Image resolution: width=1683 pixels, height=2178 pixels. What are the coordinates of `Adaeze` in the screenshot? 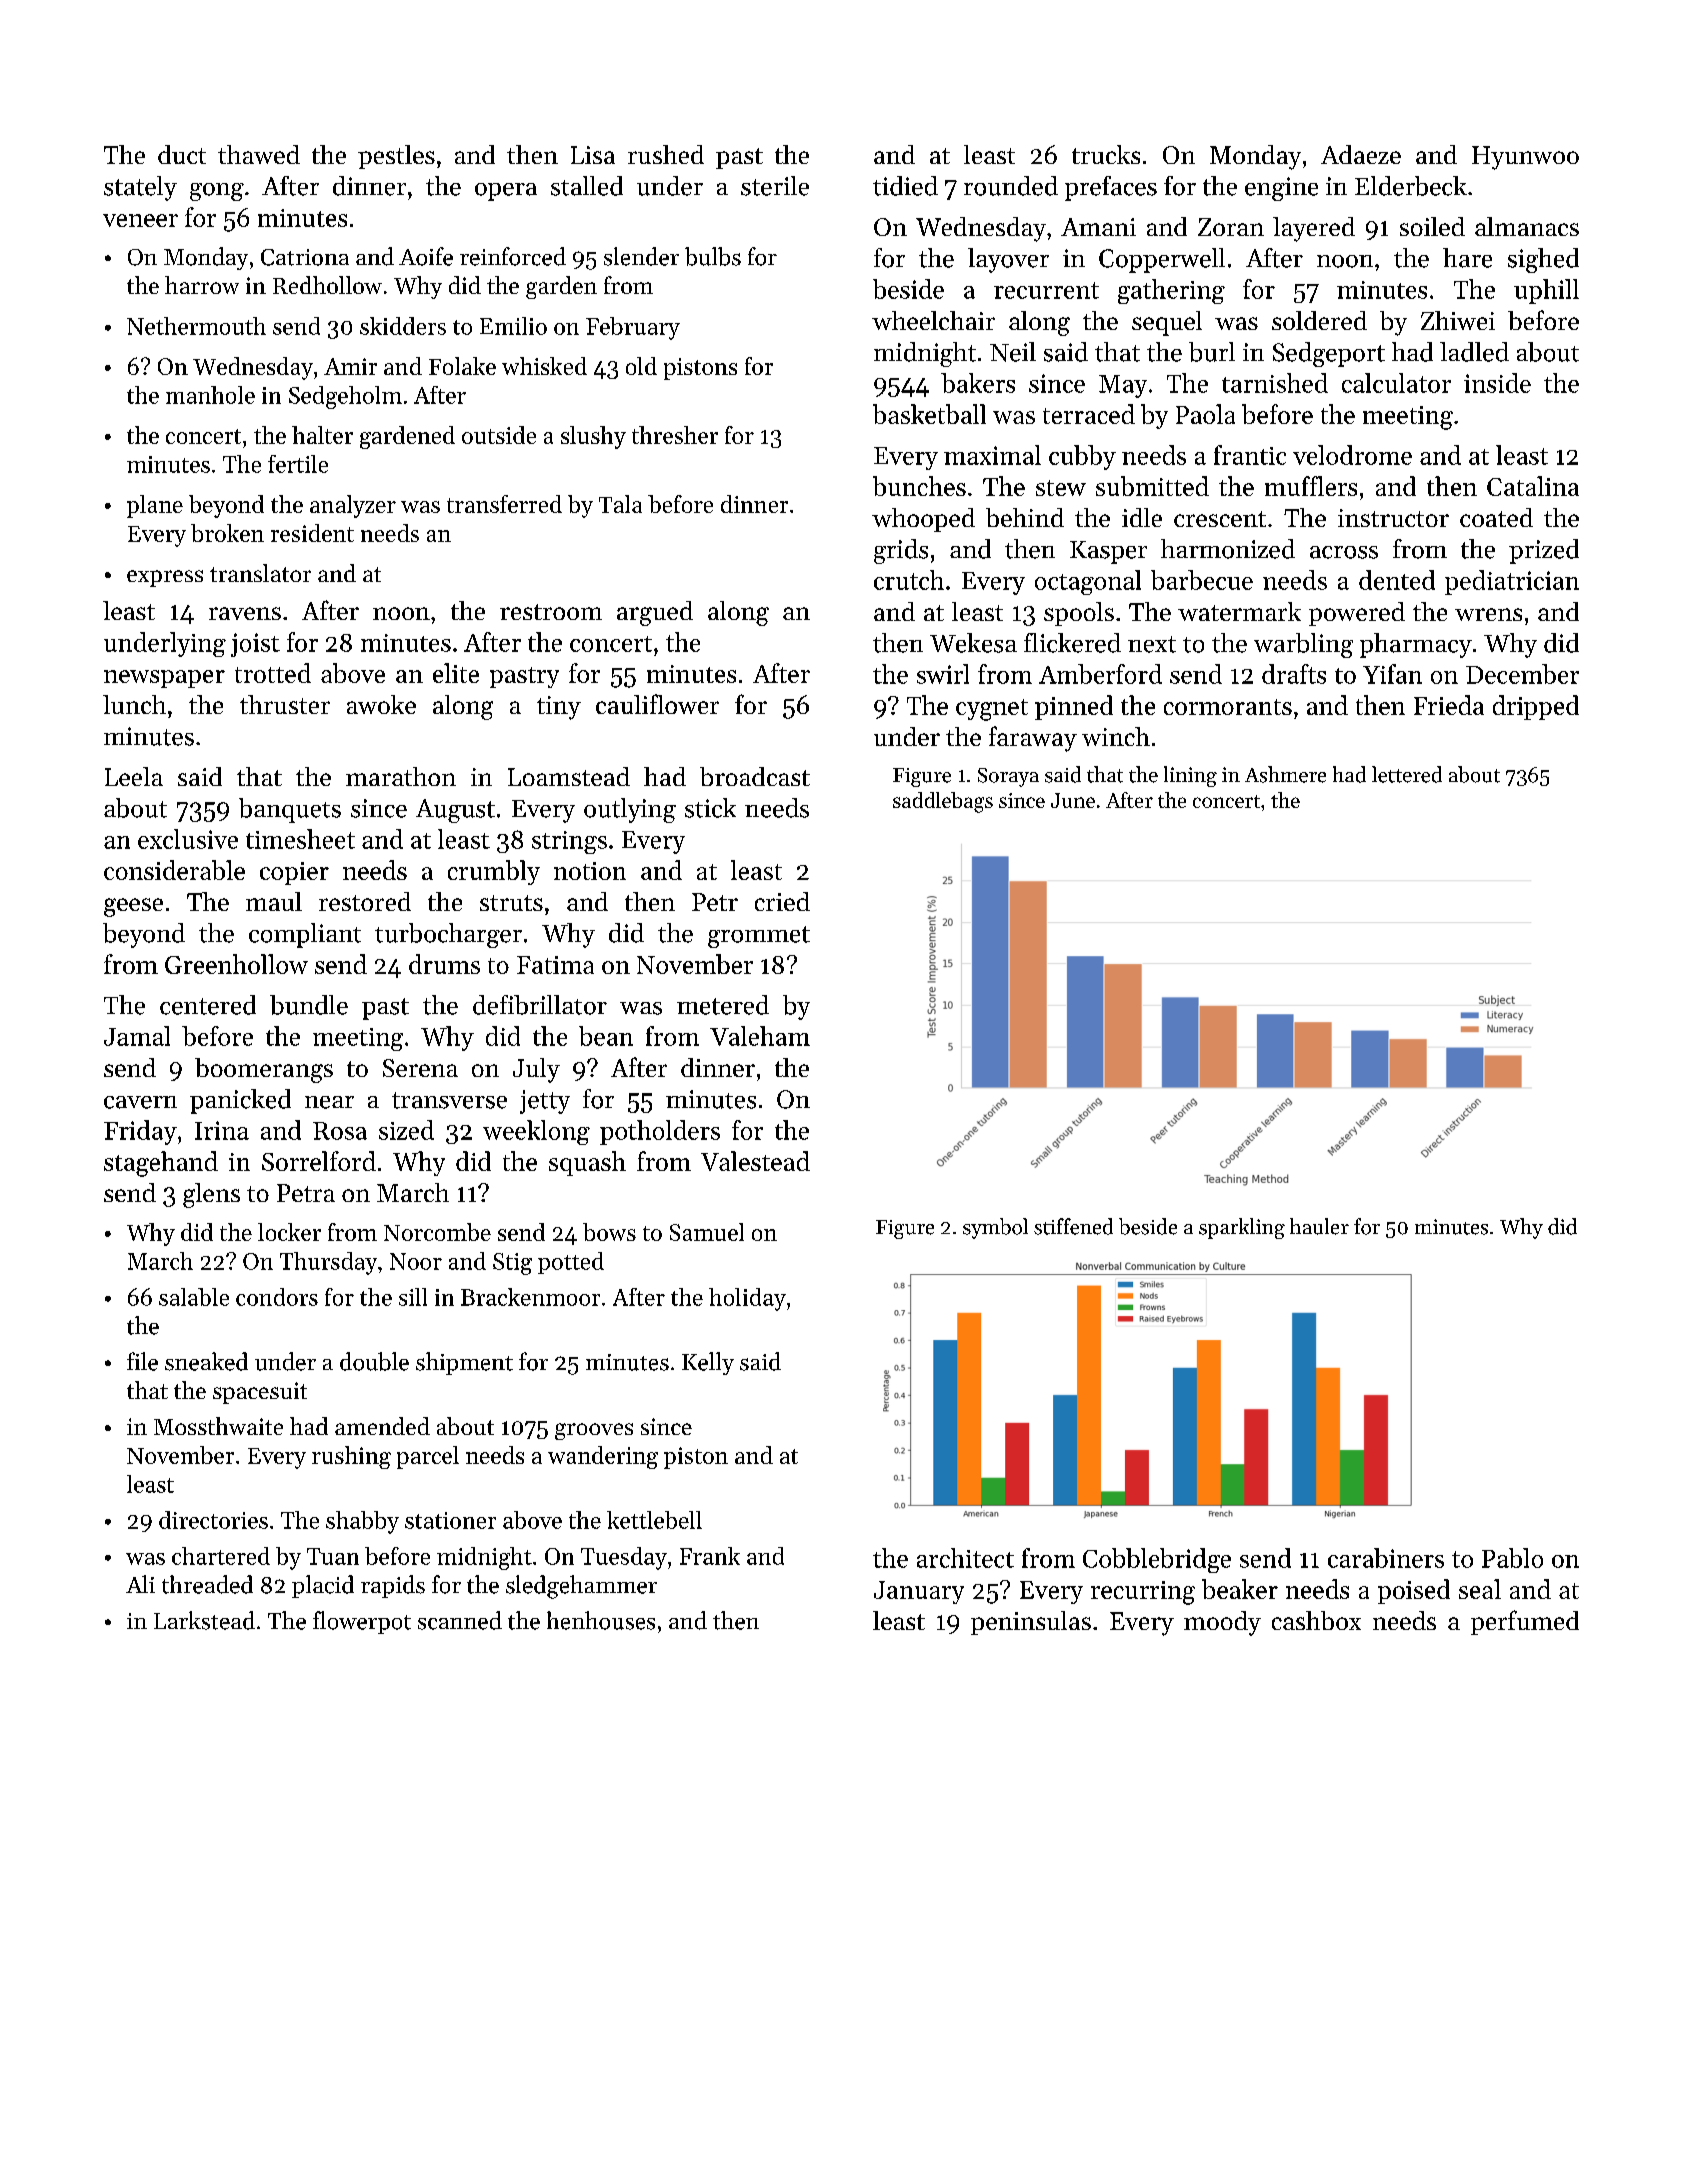 It's located at (1361, 154).
